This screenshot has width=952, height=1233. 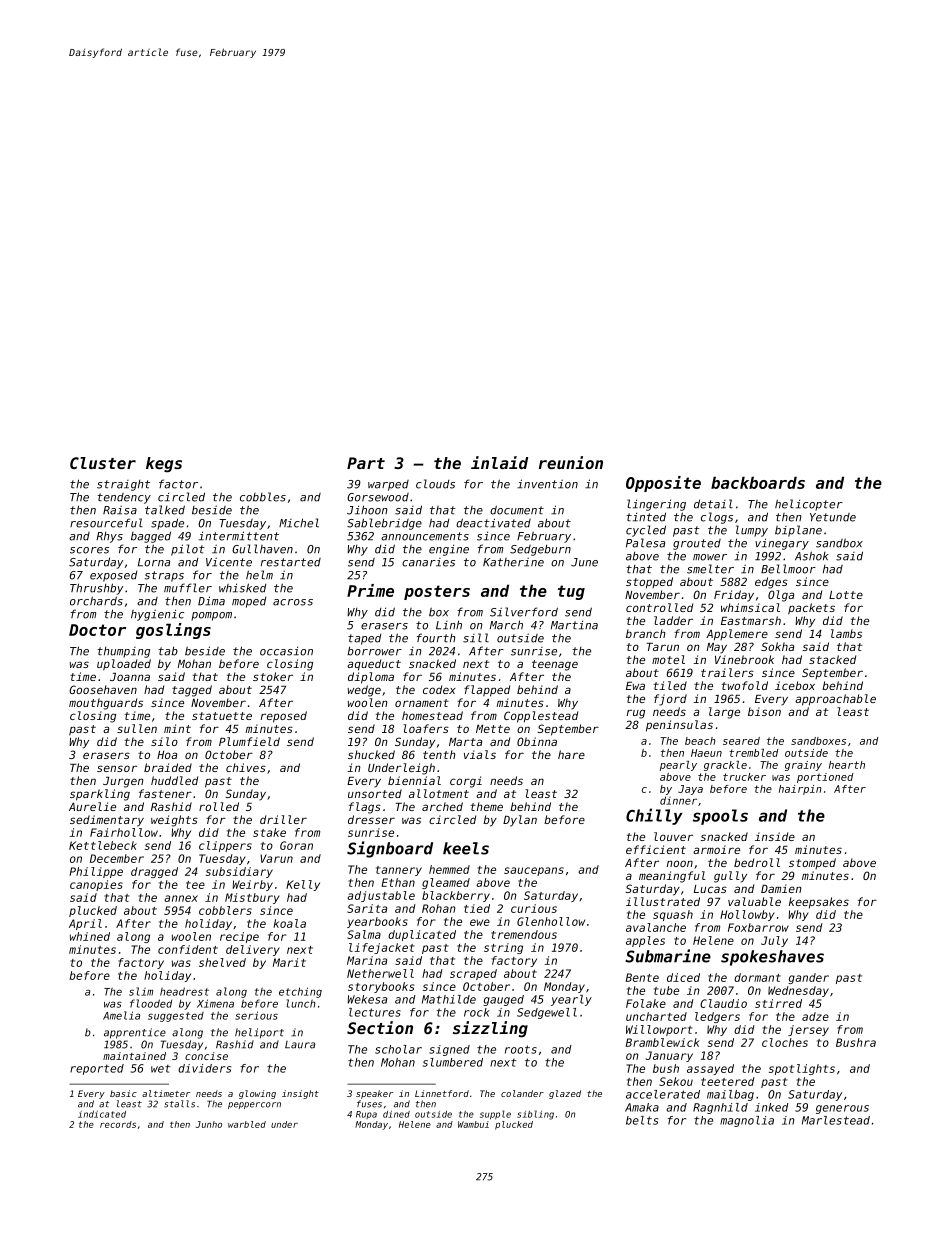 What do you see at coordinates (449, 869) in the screenshot?
I see `hemmed` at bounding box center [449, 869].
